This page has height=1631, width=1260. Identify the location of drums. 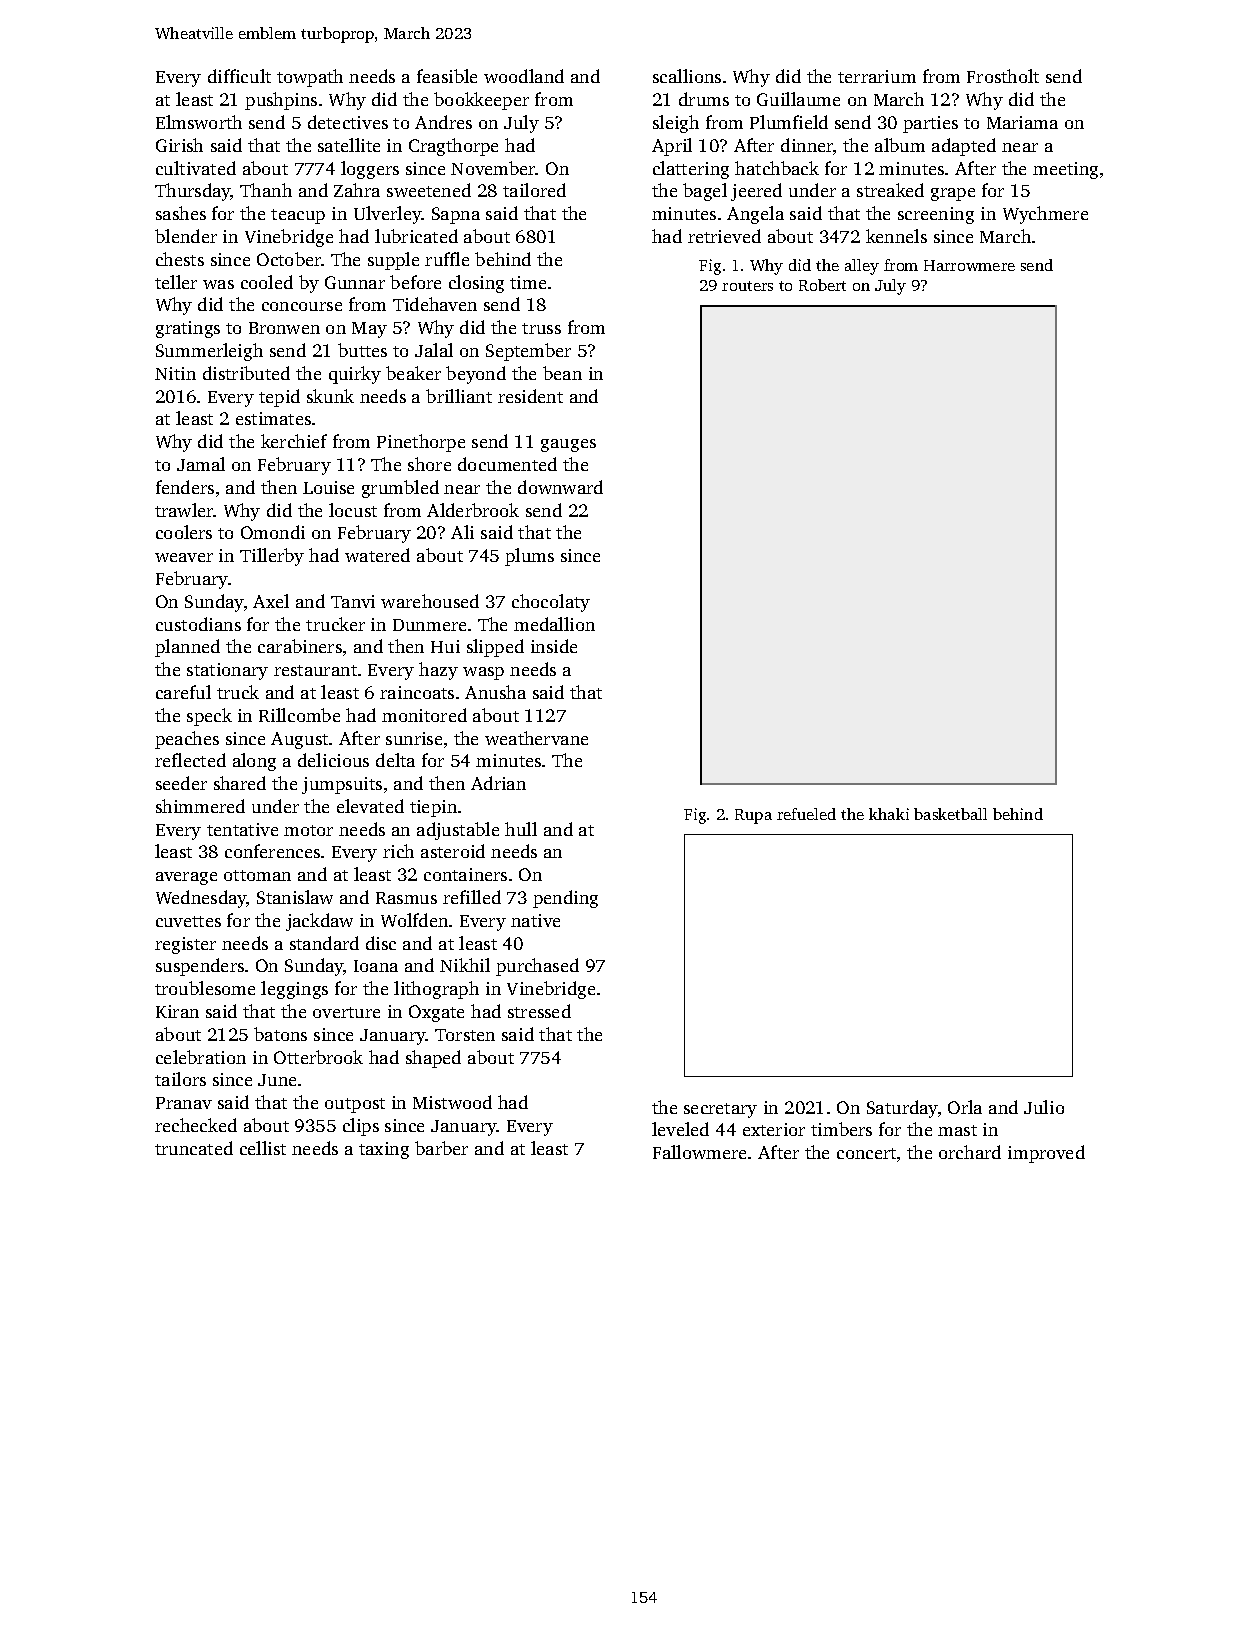
(704, 99).
